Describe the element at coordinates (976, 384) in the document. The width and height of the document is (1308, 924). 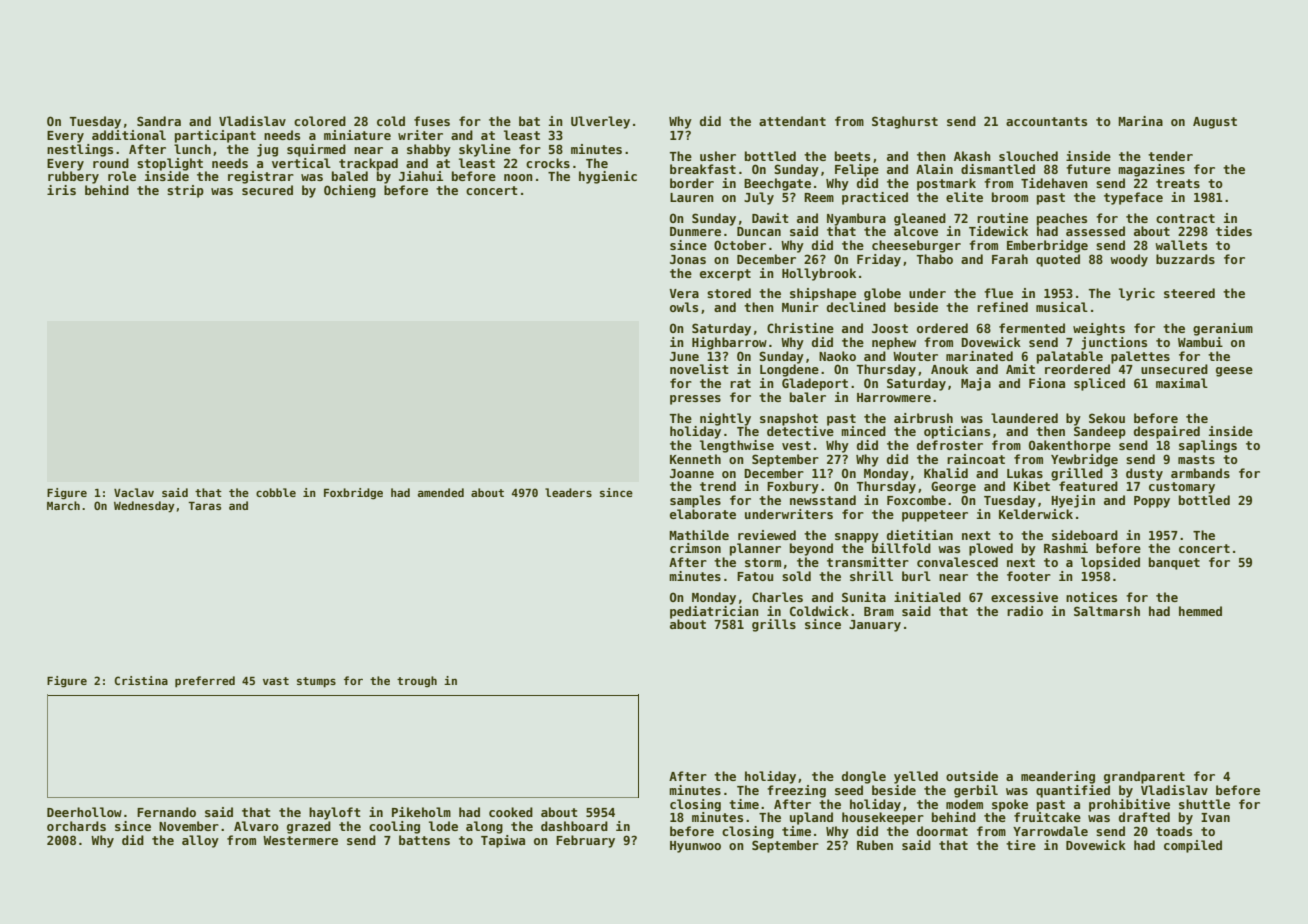
I see `Maja` at that location.
